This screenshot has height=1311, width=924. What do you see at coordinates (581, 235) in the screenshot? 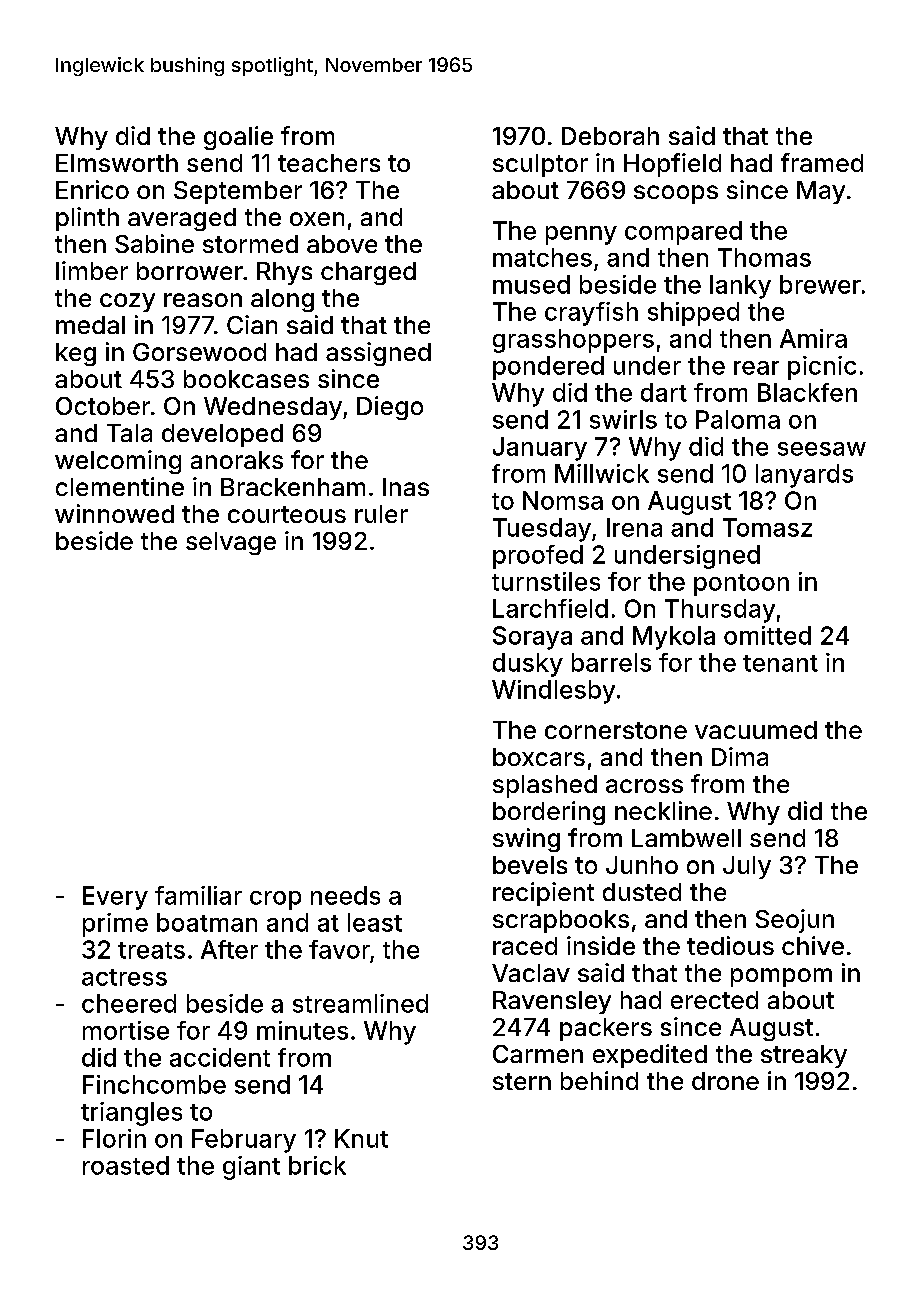
I see `penny` at bounding box center [581, 235].
